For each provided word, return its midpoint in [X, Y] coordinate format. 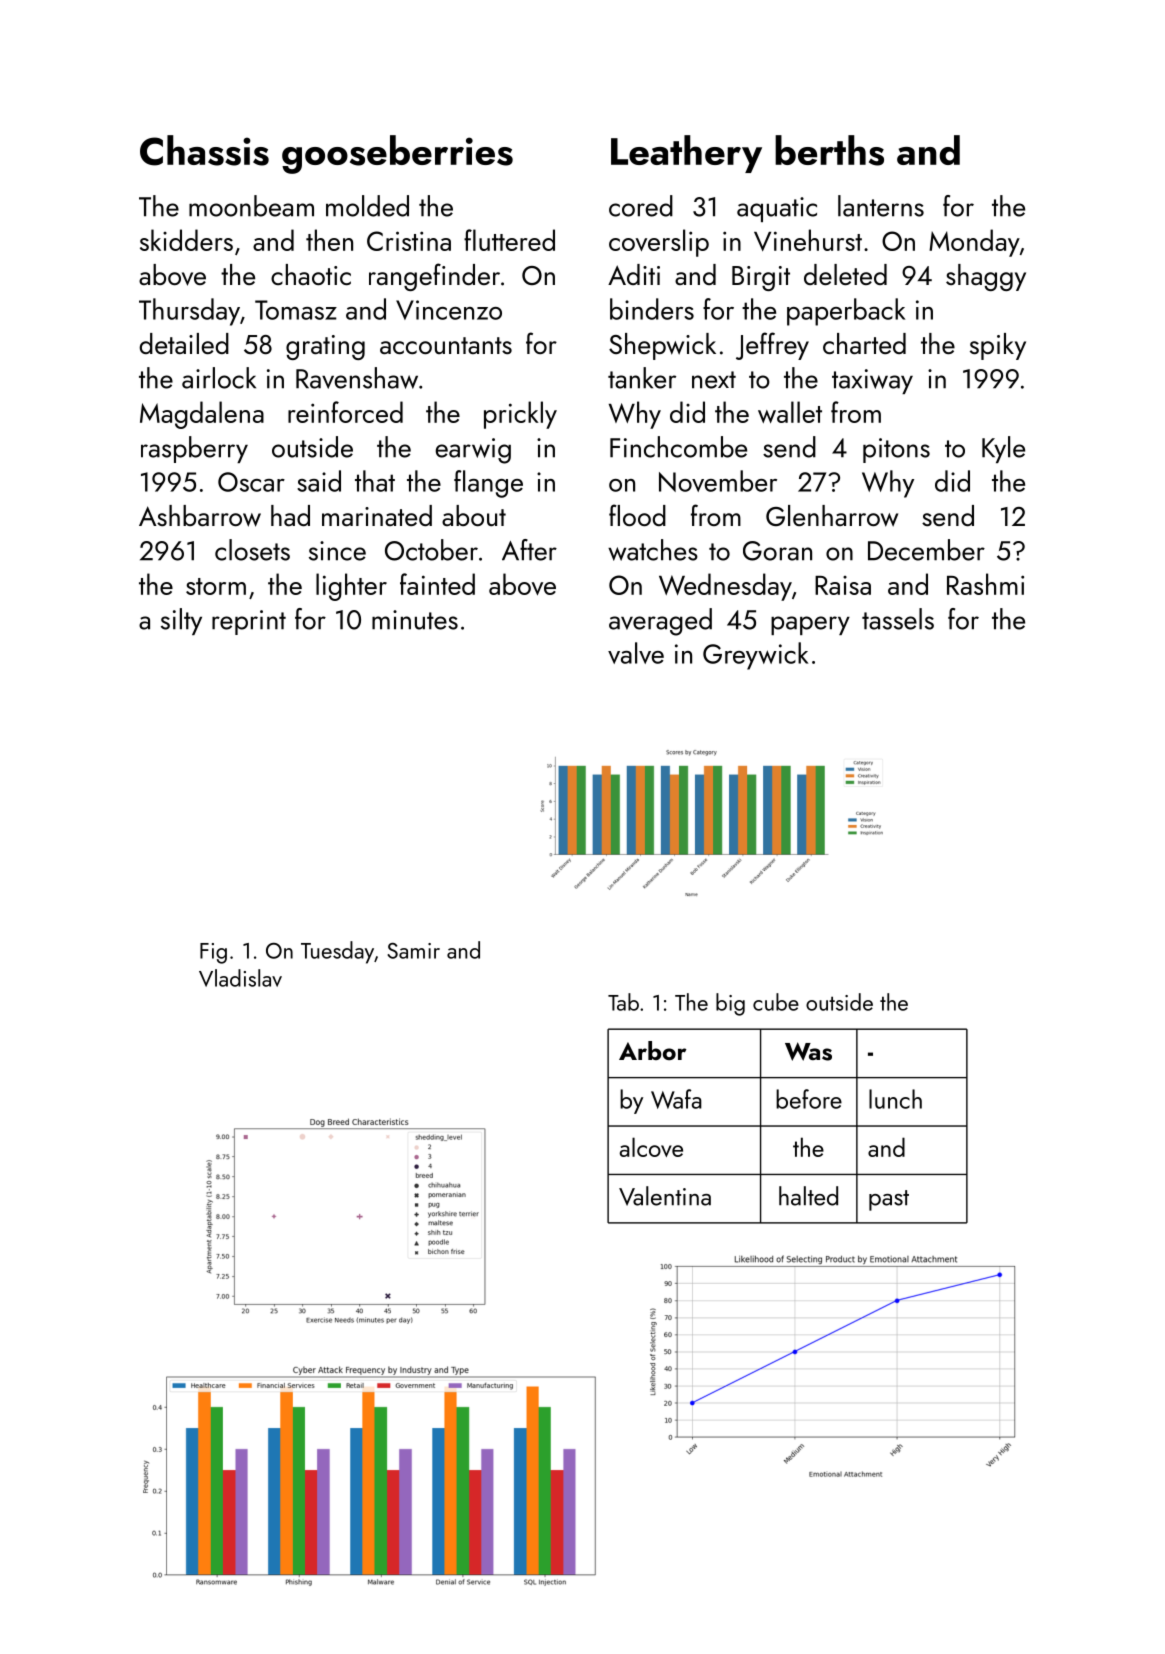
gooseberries [397, 154]
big [730, 1004]
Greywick [755, 656]
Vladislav [240, 978]
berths [829, 150]
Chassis [204, 150]
